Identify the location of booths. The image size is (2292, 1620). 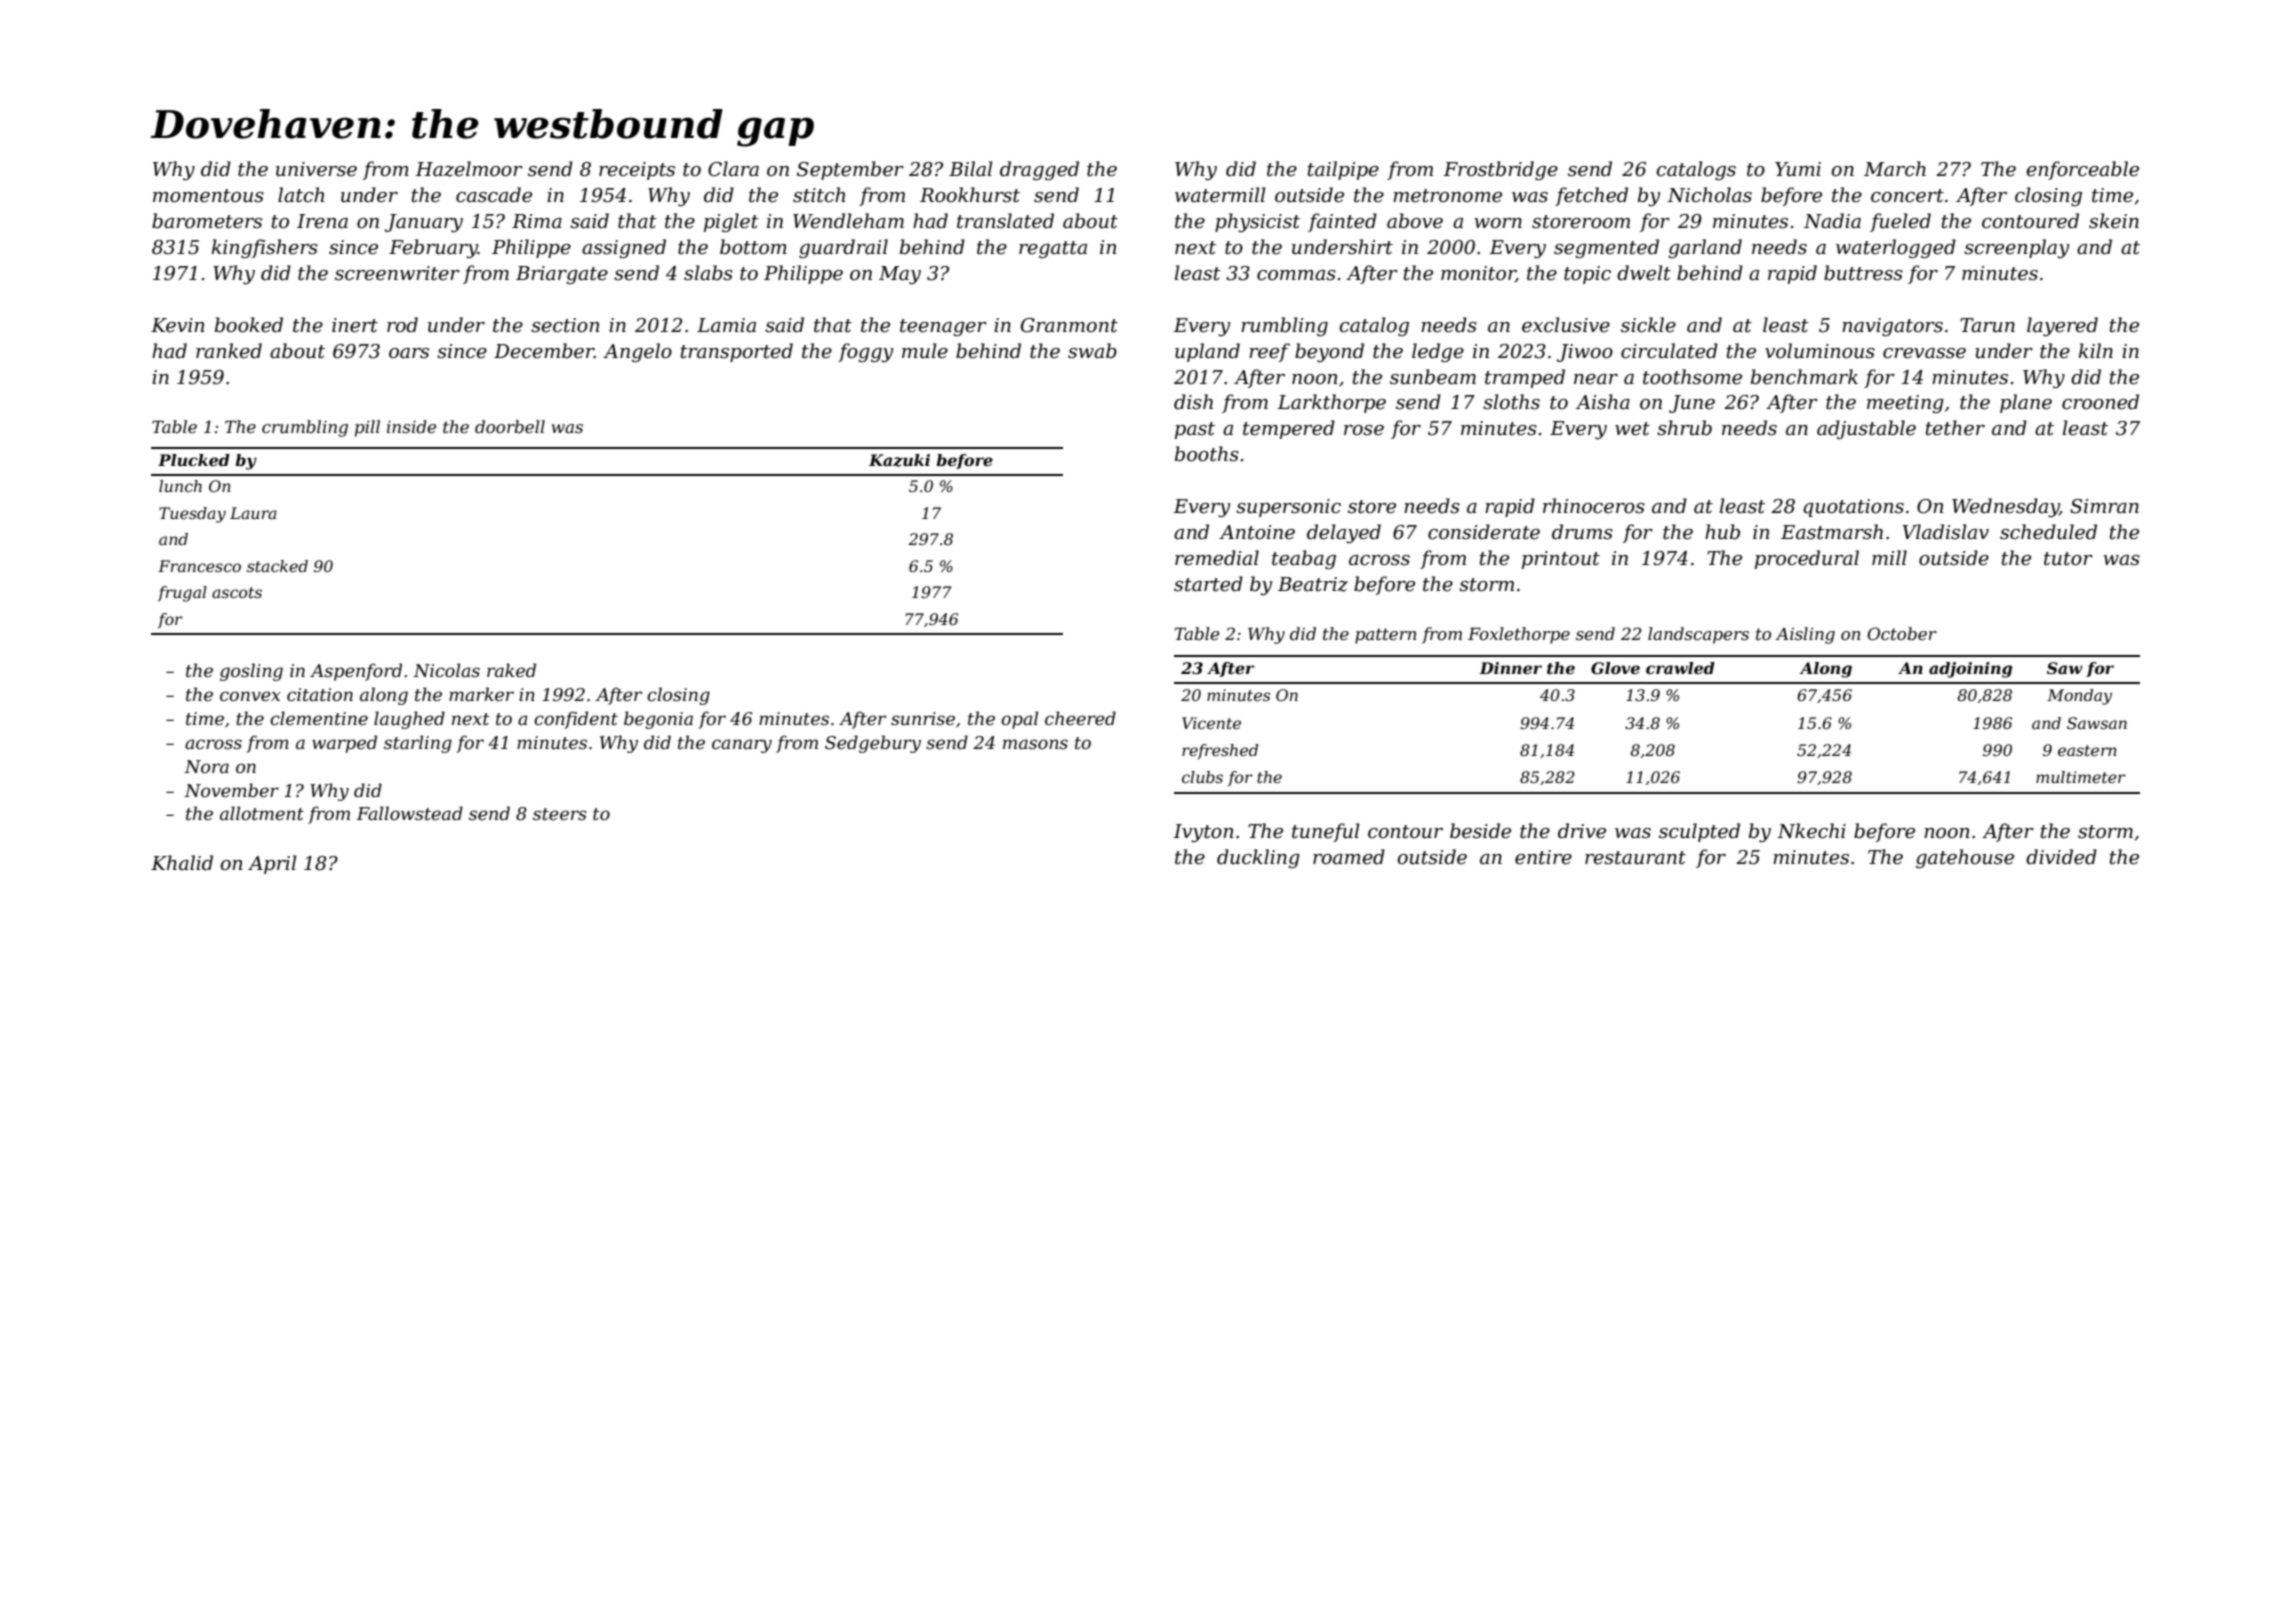
(1207, 454).
